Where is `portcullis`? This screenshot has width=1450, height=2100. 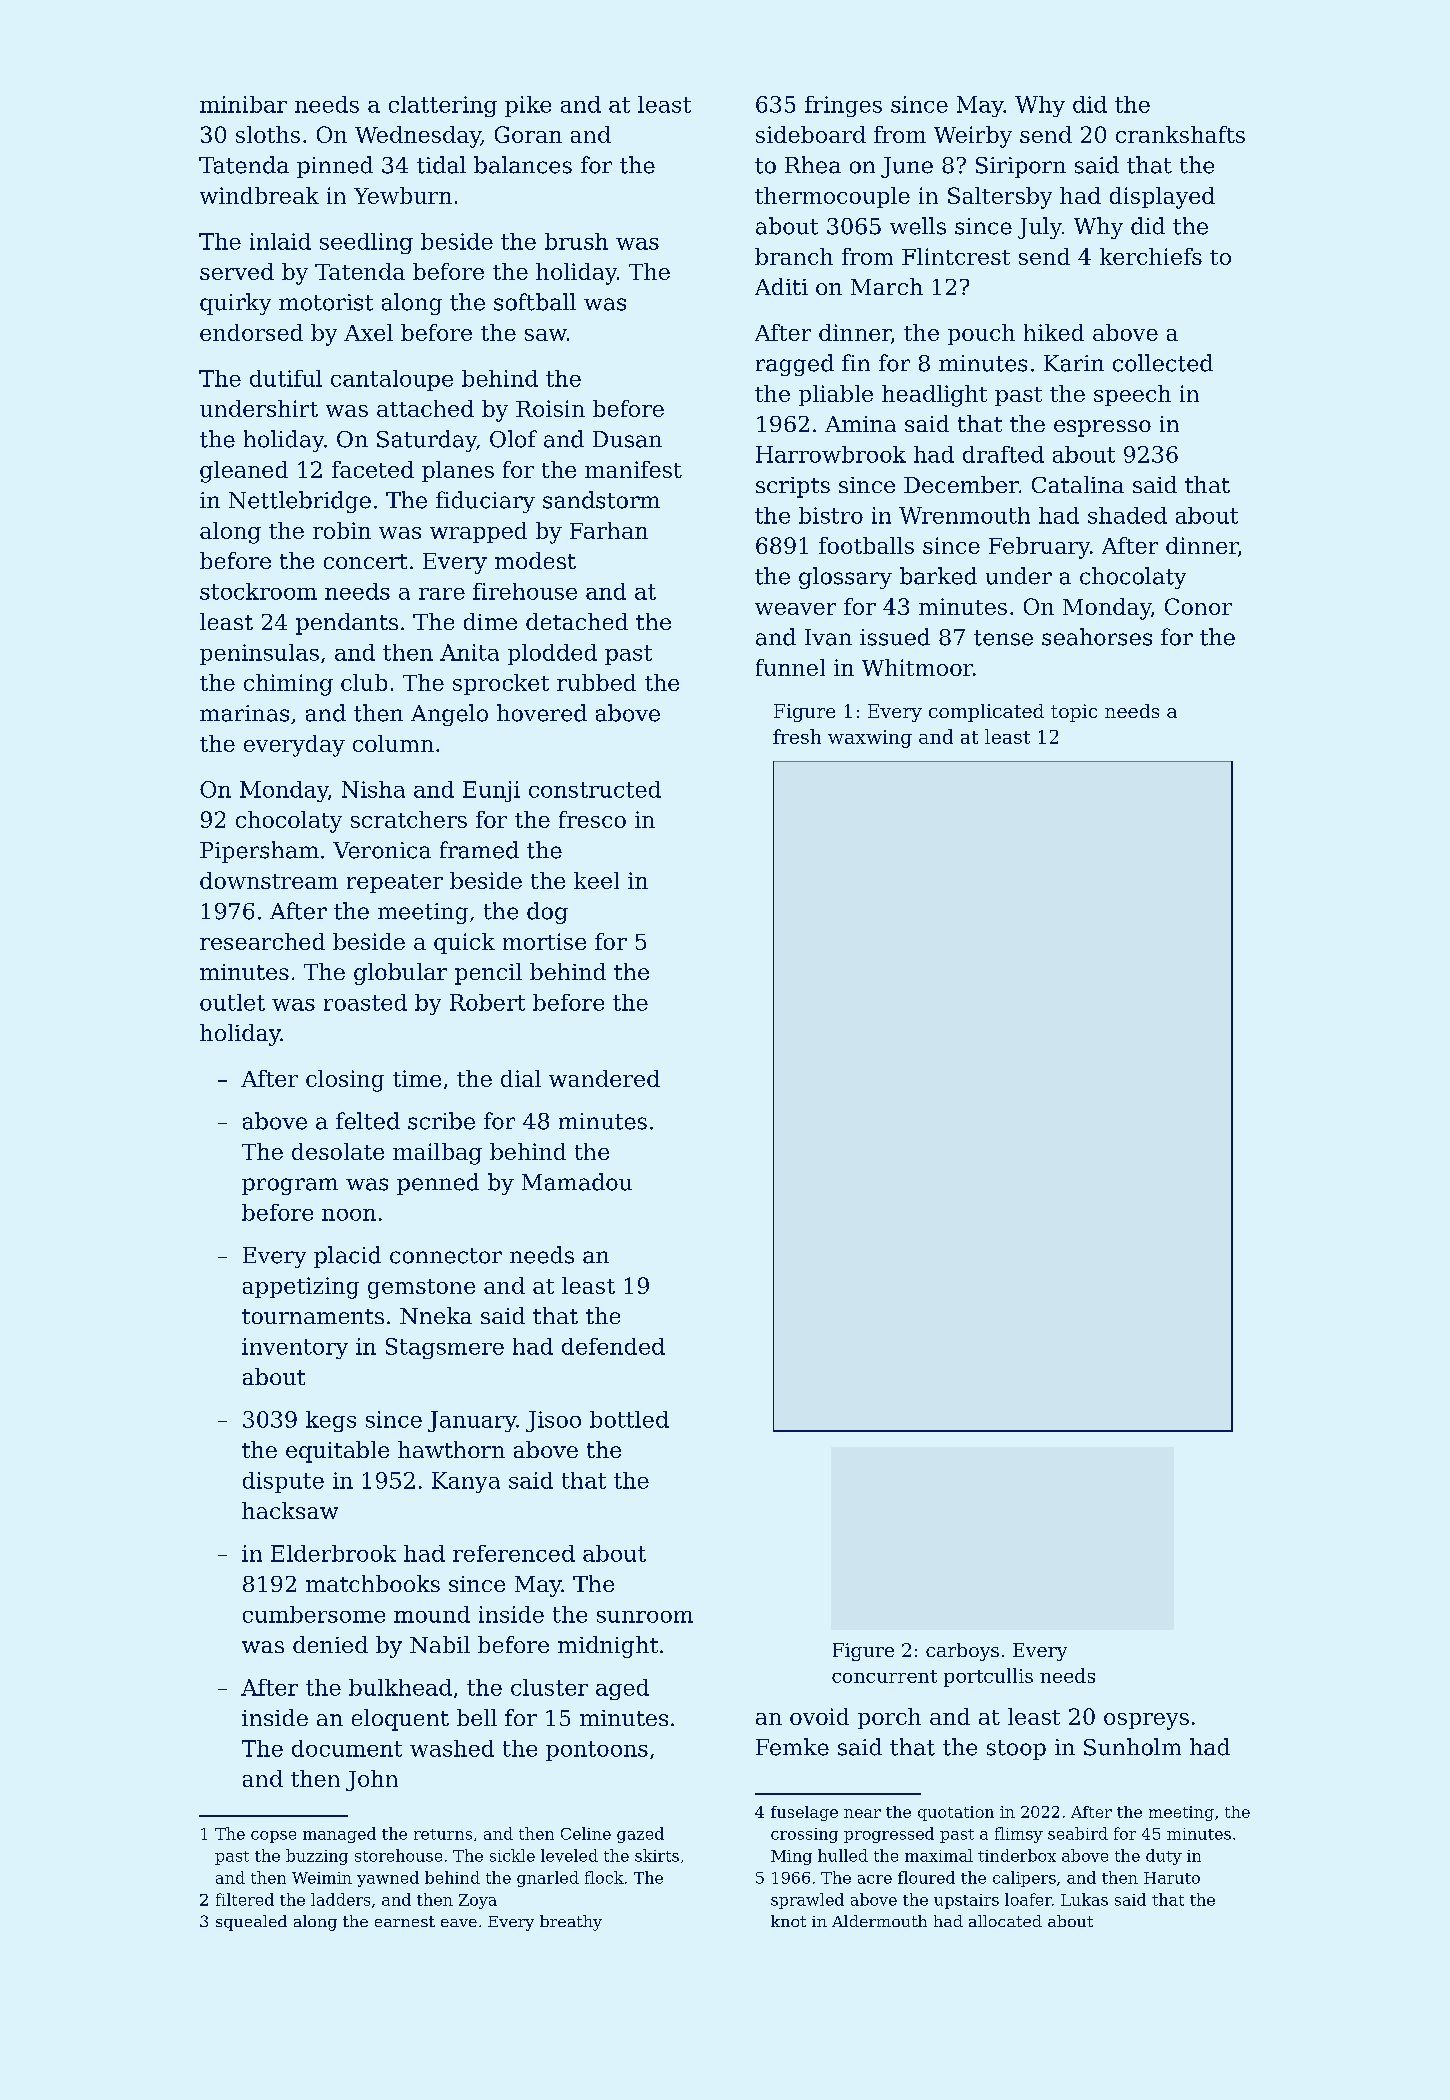
portcullis is located at coordinates (988, 1677).
